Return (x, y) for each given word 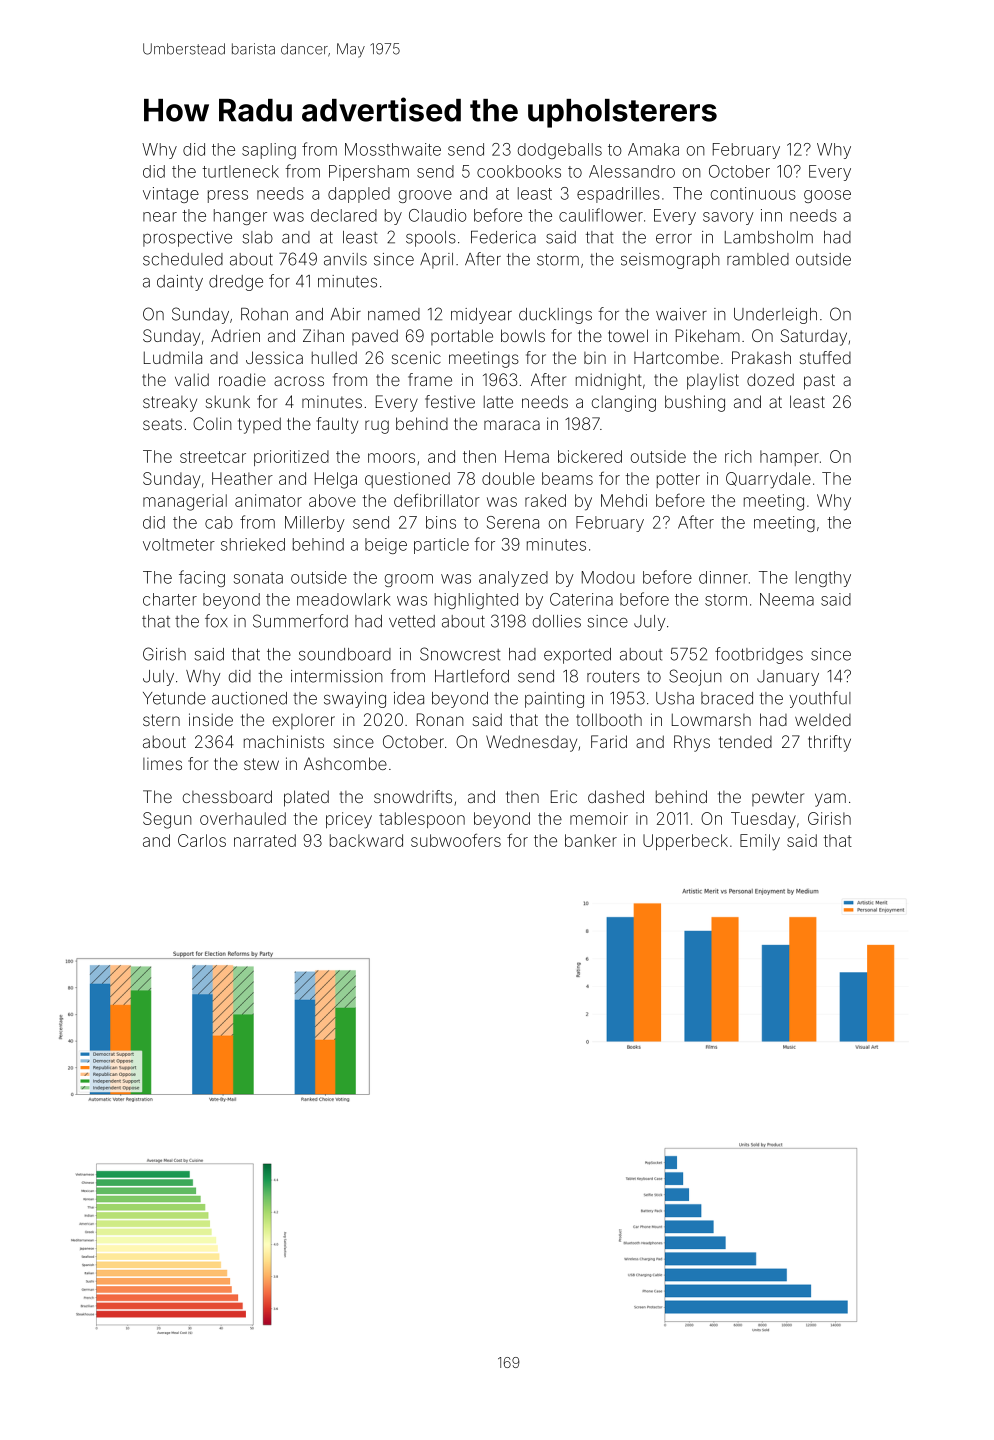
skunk (228, 401)
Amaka (653, 149)
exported (577, 656)
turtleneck (240, 171)
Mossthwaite (393, 149)
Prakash (761, 357)
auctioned (249, 698)
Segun (167, 820)
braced (727, 698)
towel (628, 335)
